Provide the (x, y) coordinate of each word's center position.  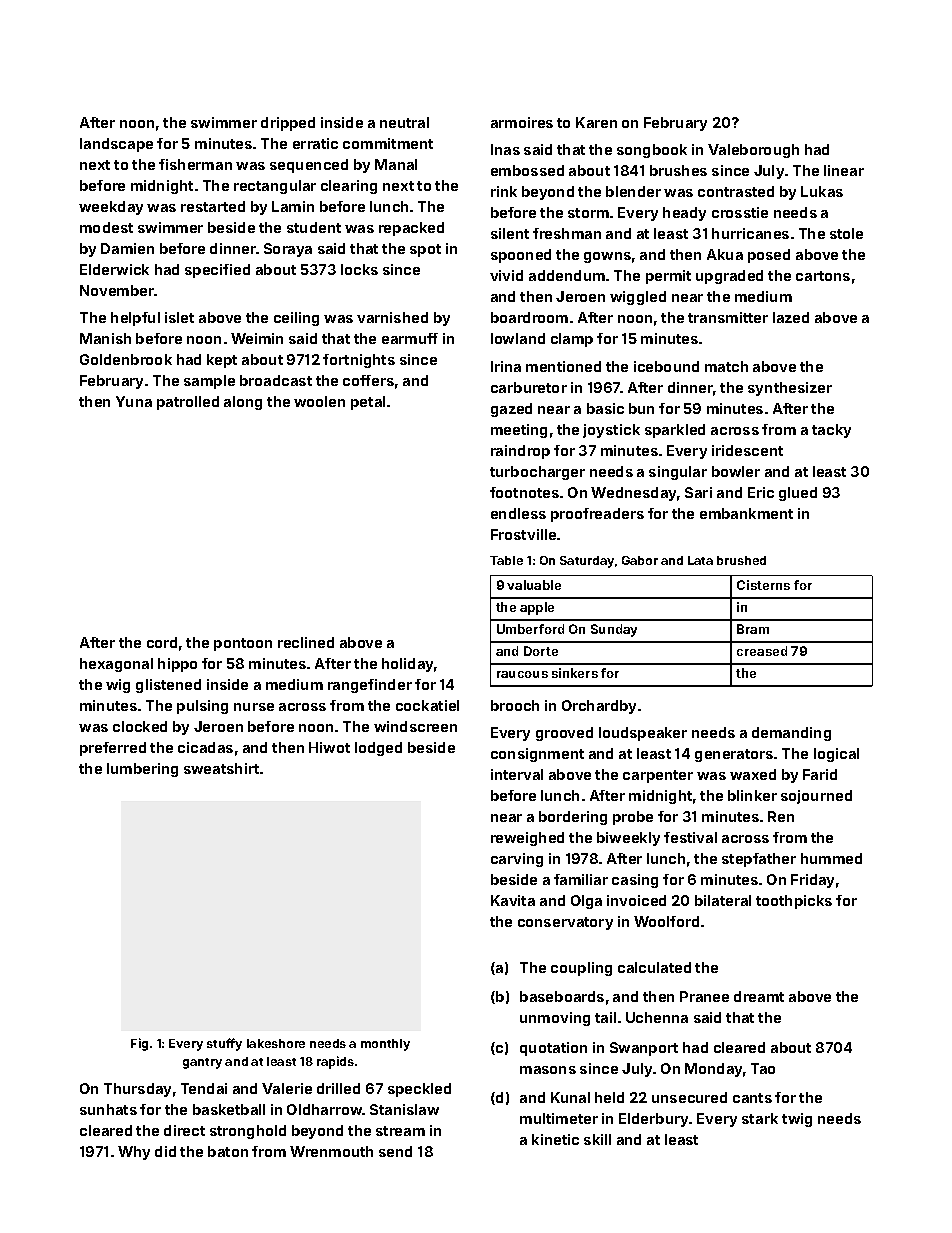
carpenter (658, 776)
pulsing (202, 707)
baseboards (562, 996)
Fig (139, 1044)
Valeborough (753, 151)
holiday (407, 665)
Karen (596, 122)
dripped (288, 124)
